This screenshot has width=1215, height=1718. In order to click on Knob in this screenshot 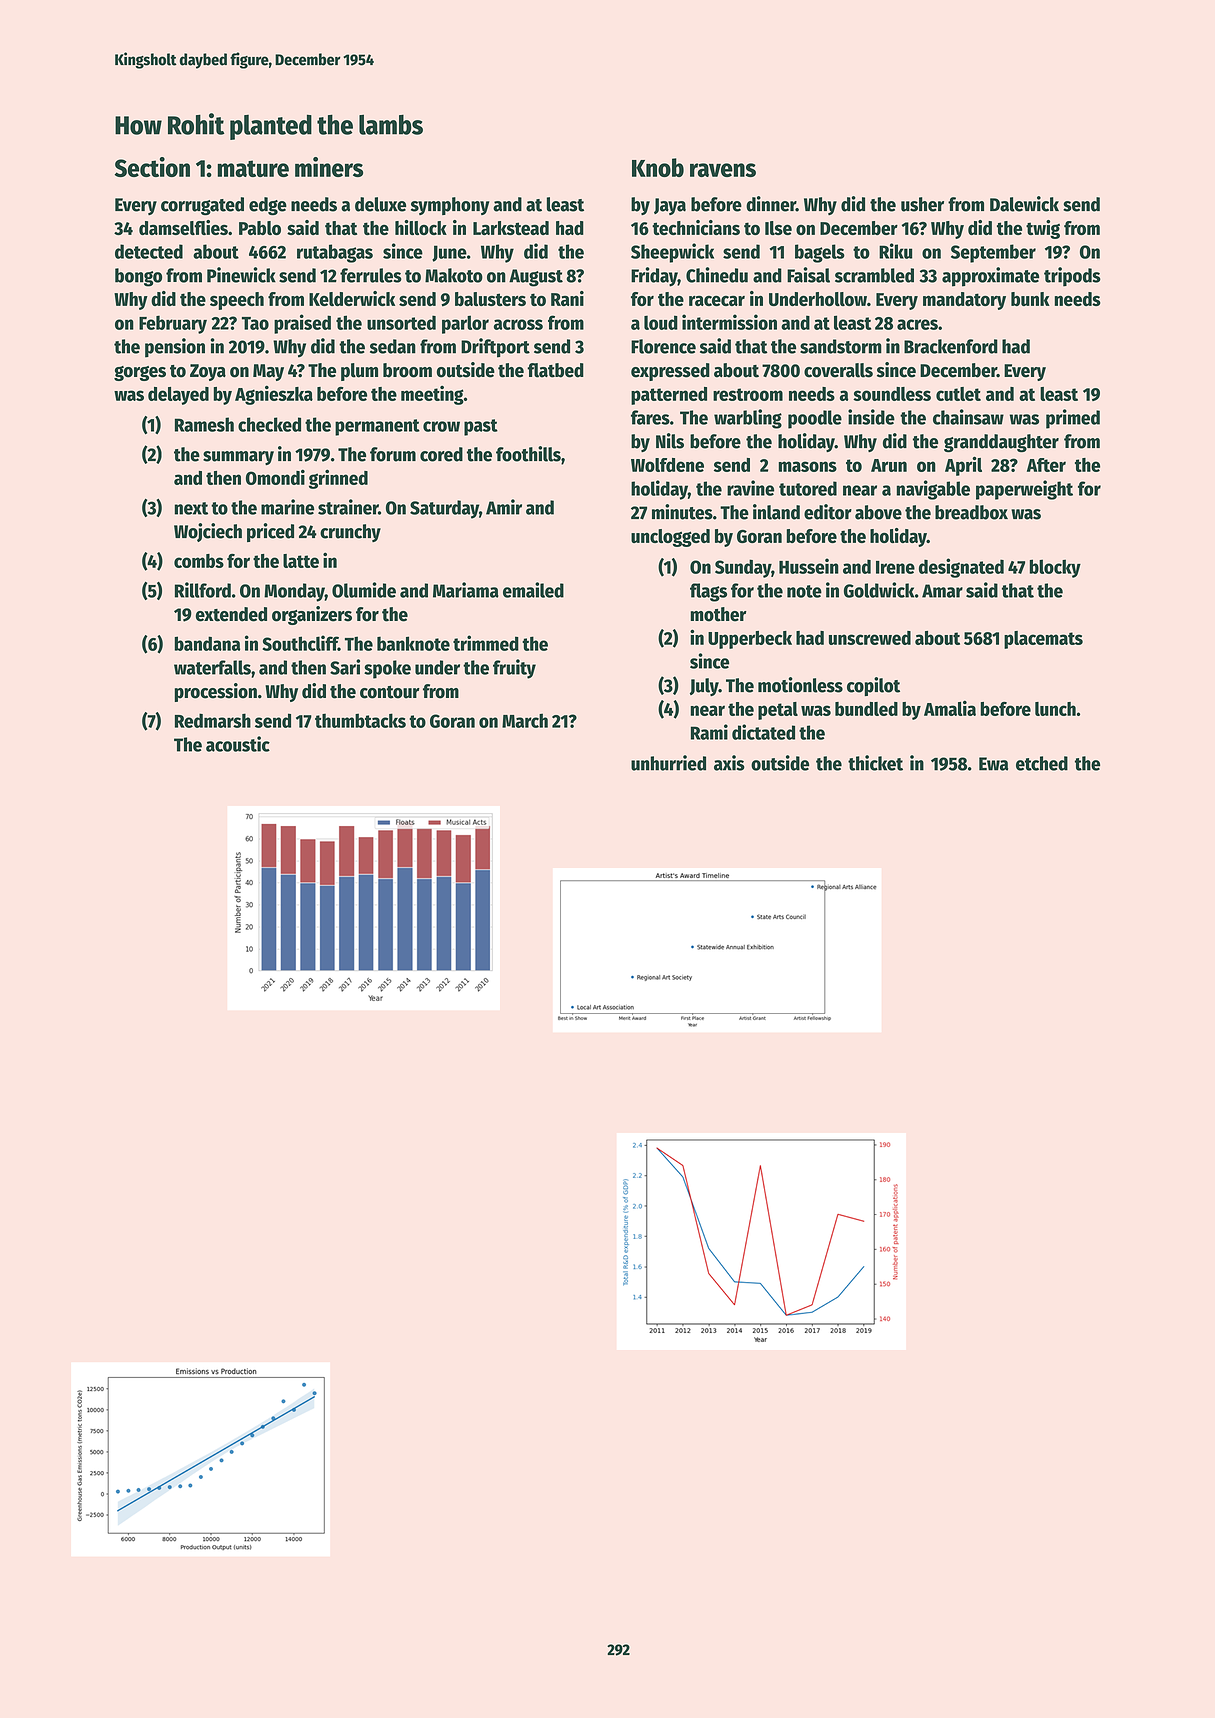, I will do `click(658, 167)`.
